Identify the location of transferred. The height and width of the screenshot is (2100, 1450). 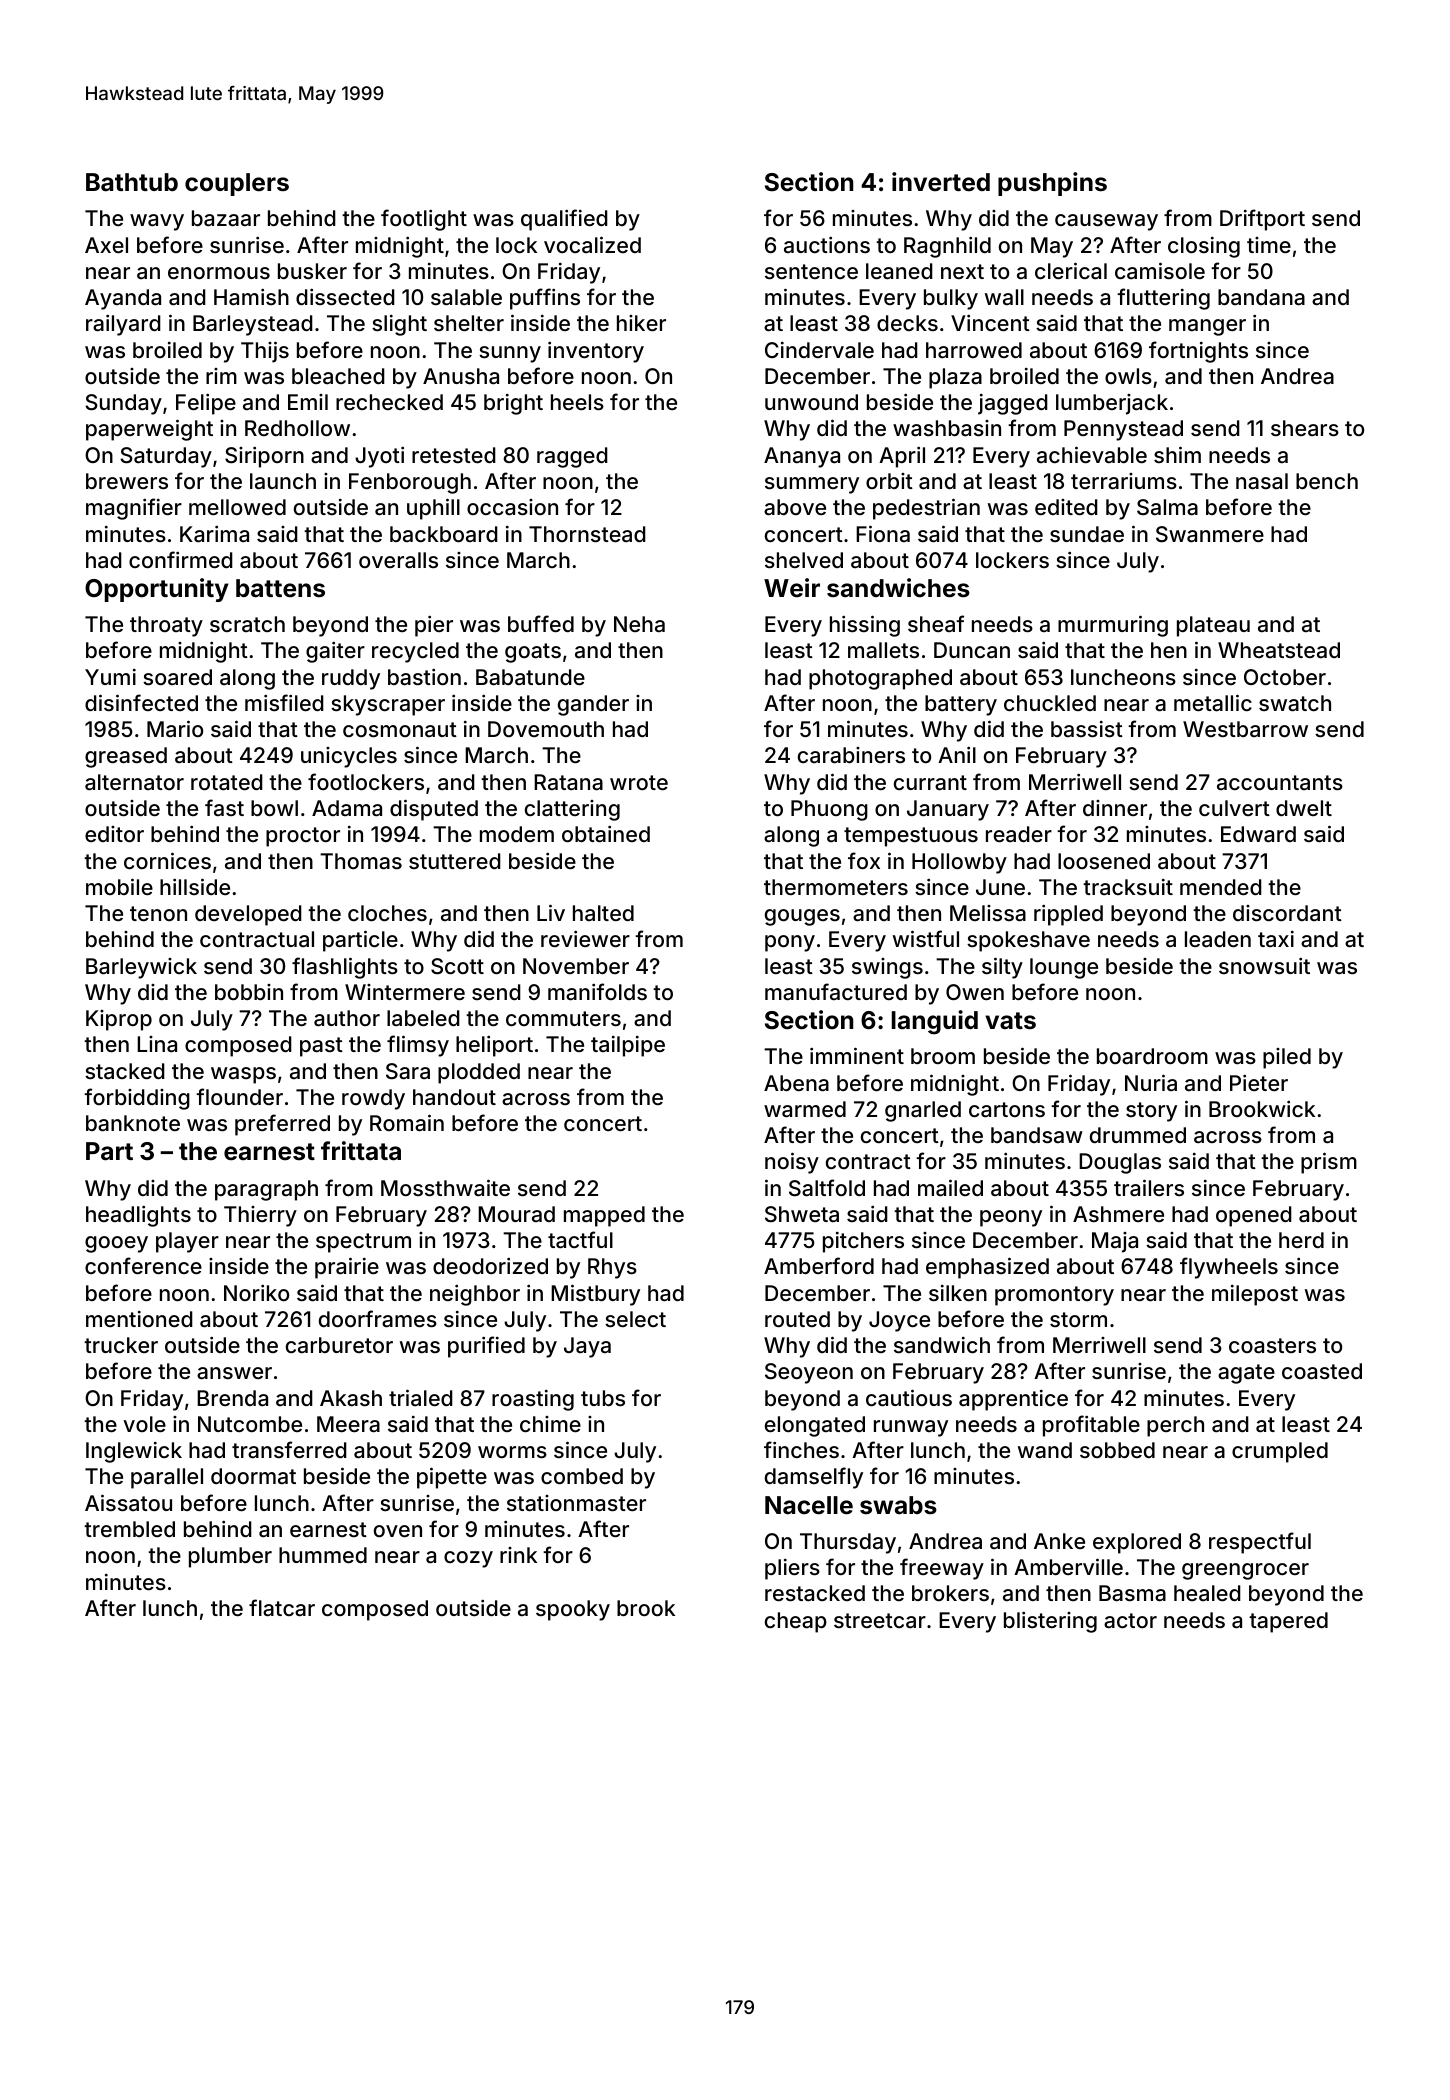
(289, 1450).
